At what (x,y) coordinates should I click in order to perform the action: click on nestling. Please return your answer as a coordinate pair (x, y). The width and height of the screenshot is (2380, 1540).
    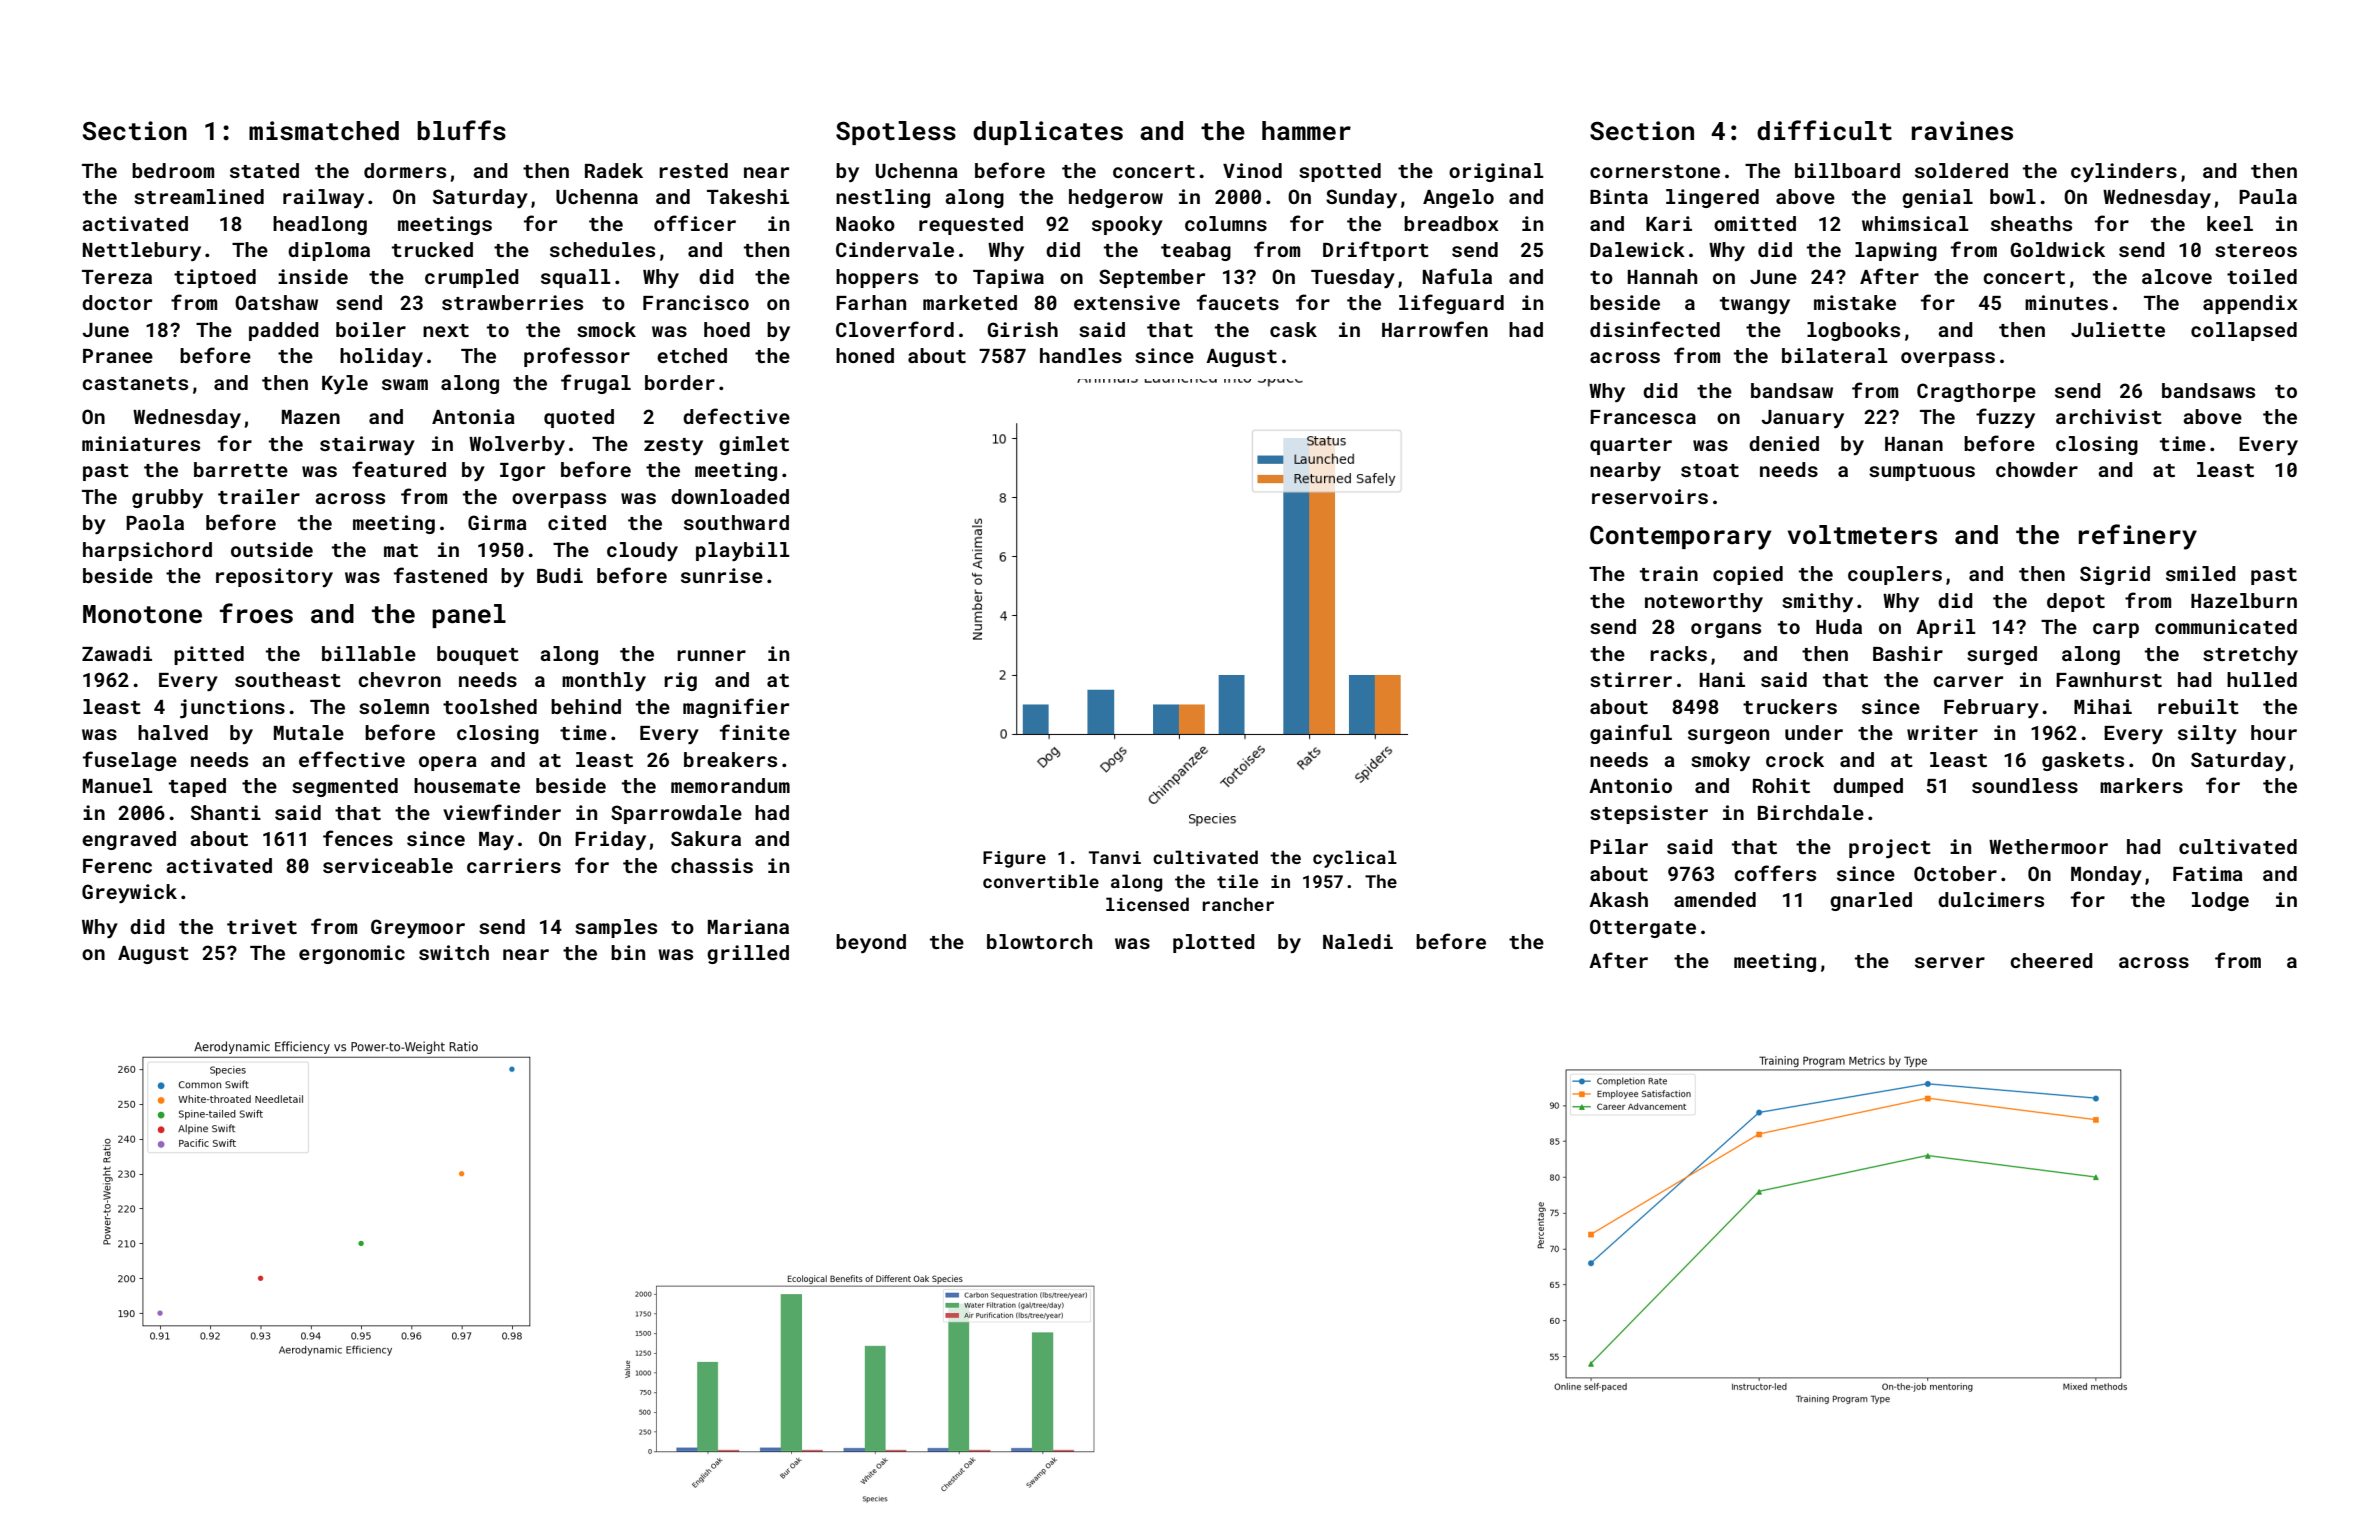
    Looking at the image, I should click on (883, 198).
